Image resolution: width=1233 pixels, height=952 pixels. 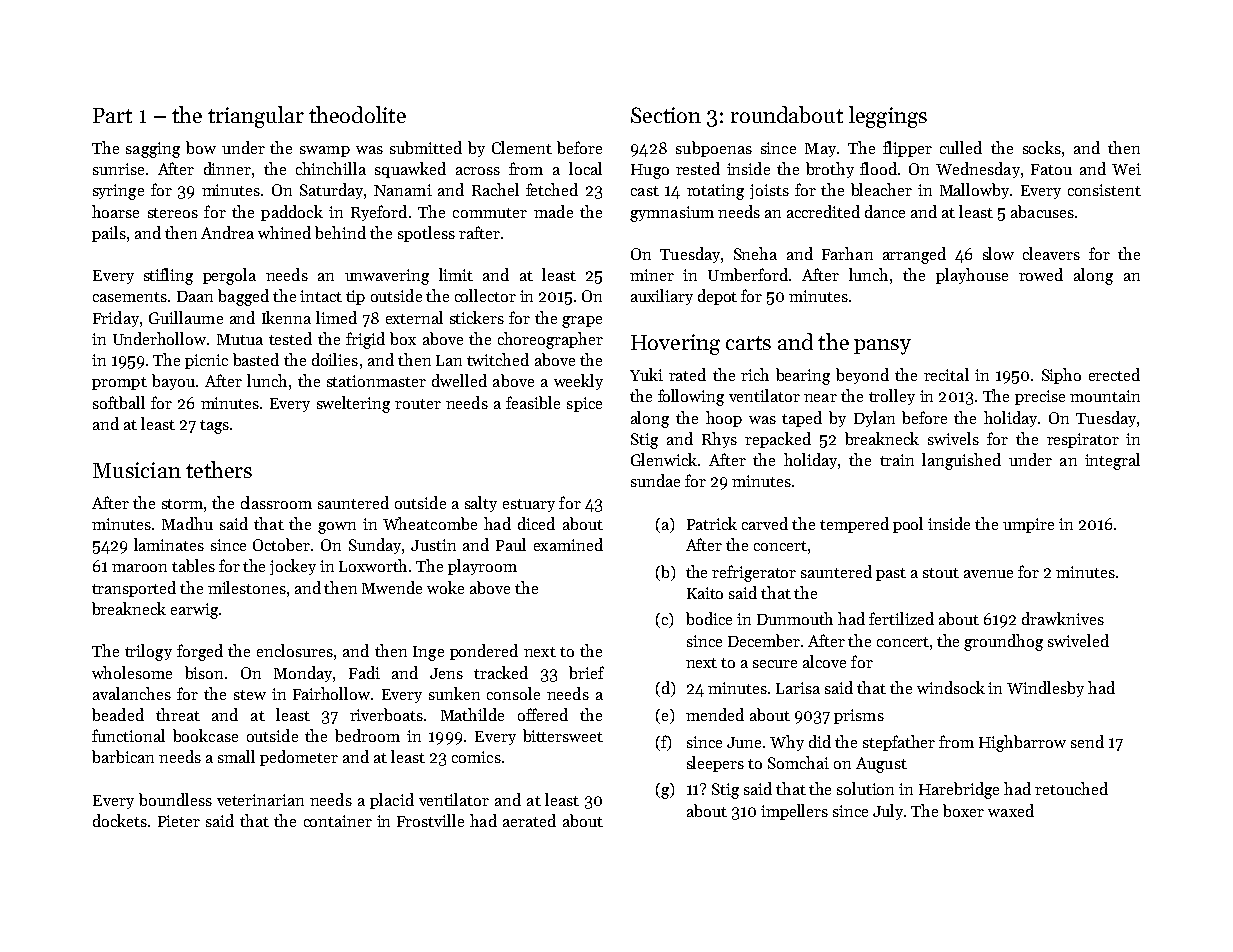 I want to click on bow, so click(x=201, y=147).
